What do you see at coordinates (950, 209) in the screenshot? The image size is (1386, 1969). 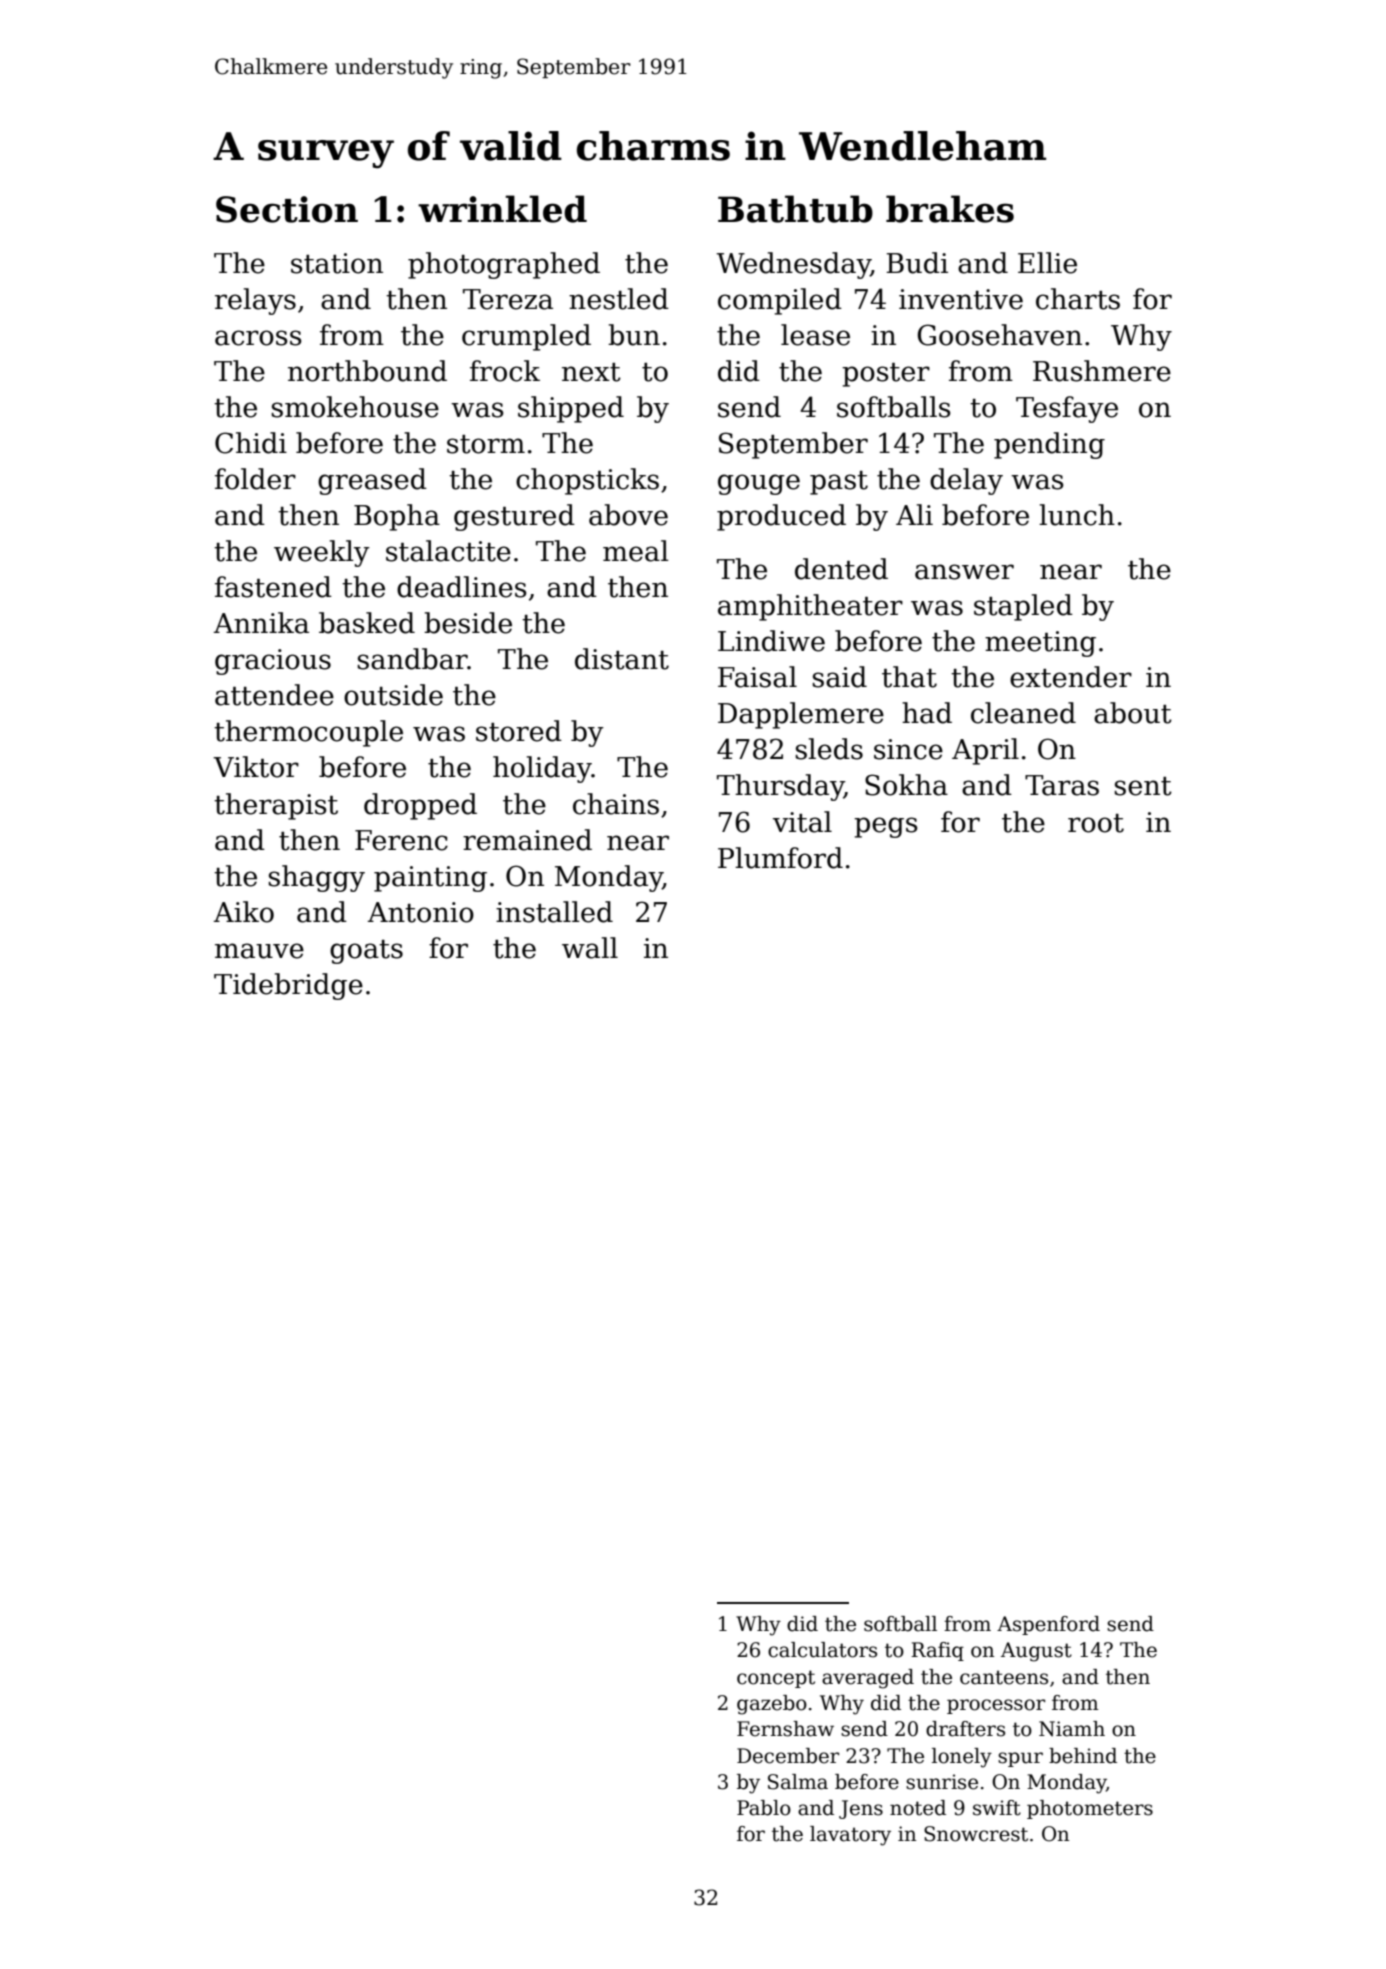 I see `brakes` at bounding box center [950, 209].
